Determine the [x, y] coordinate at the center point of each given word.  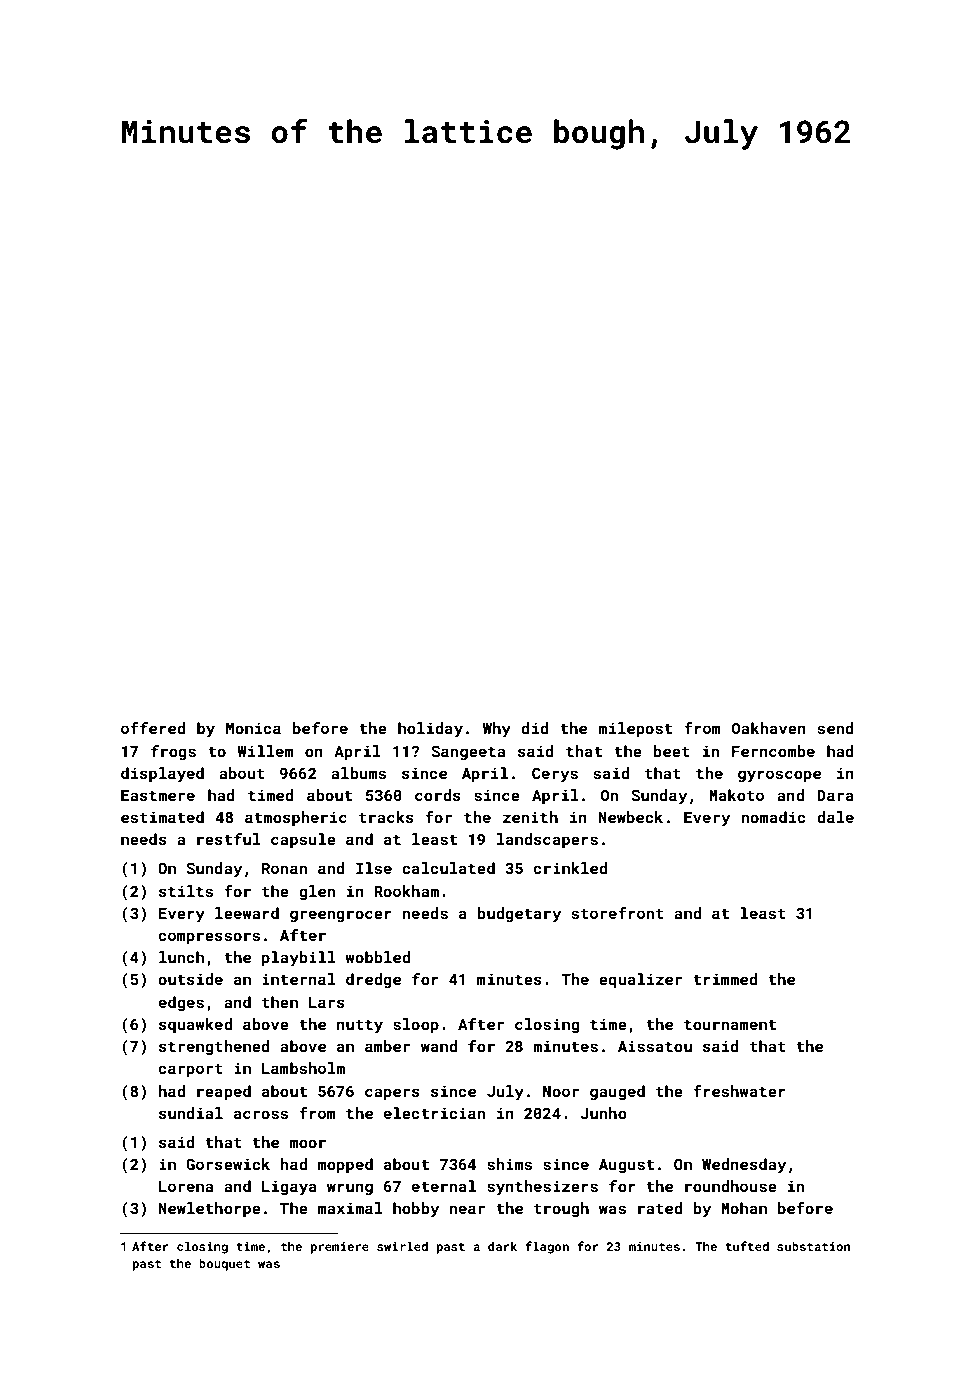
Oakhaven [769, 728]
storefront [617, 913]
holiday [430, 730]
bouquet [224, 1264]
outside [190, 979]
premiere [340, 1248]
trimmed [725, 979]
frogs [173, 753]
